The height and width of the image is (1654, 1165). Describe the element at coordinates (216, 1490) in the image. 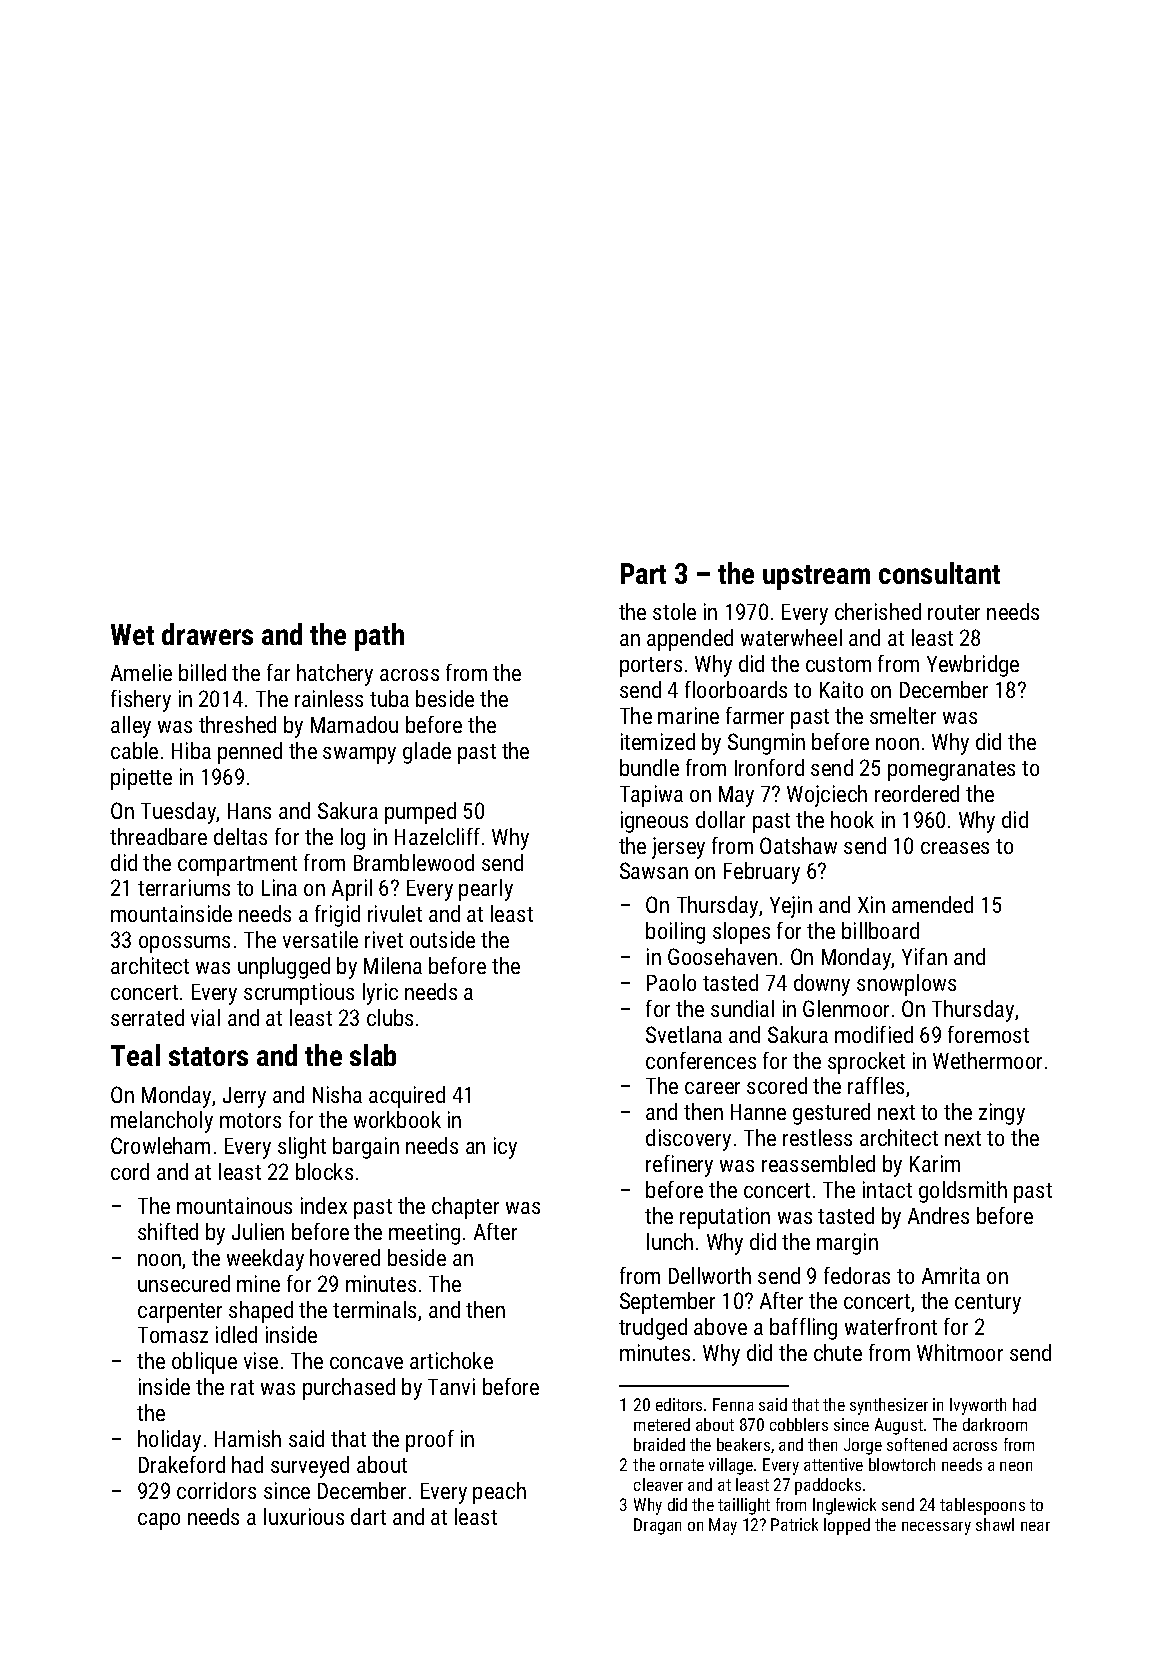

I see `corridors` at that location.
